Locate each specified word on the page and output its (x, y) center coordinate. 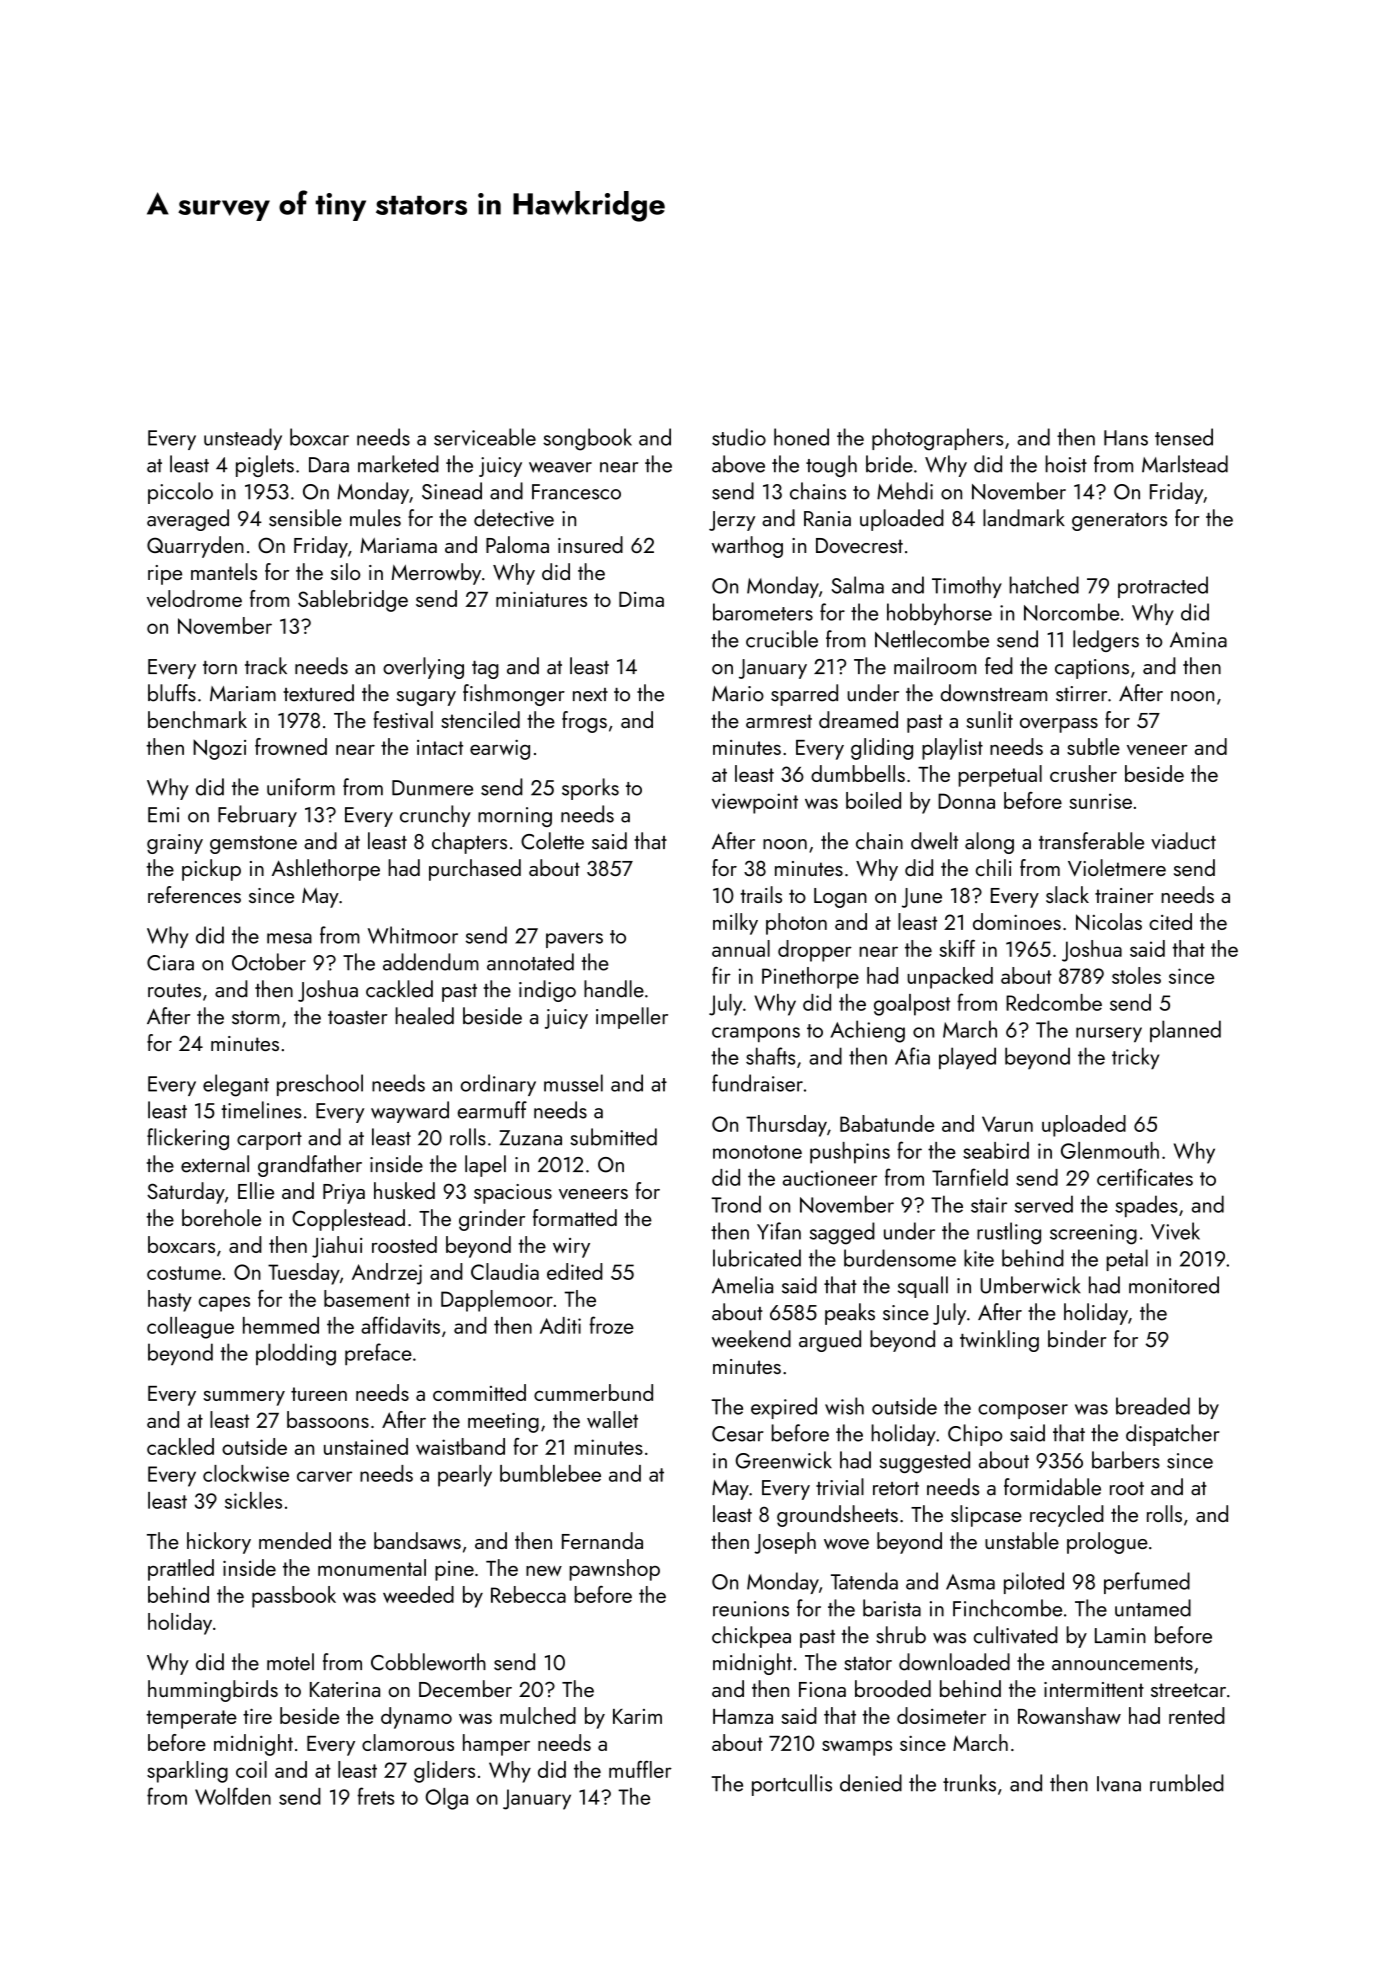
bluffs (172, 693)
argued (830, 1341)
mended (295, 1540)
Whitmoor (413, 935)
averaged (188, 520)
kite (979, 1258)
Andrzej (387, 1274)
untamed (1153, 1608)
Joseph (785, 1543)
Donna (966, 801)
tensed (1184, 437)
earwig (500, 750)
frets (375, 1796)
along (989, 843)
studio (739, 437)
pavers (574, 940)
